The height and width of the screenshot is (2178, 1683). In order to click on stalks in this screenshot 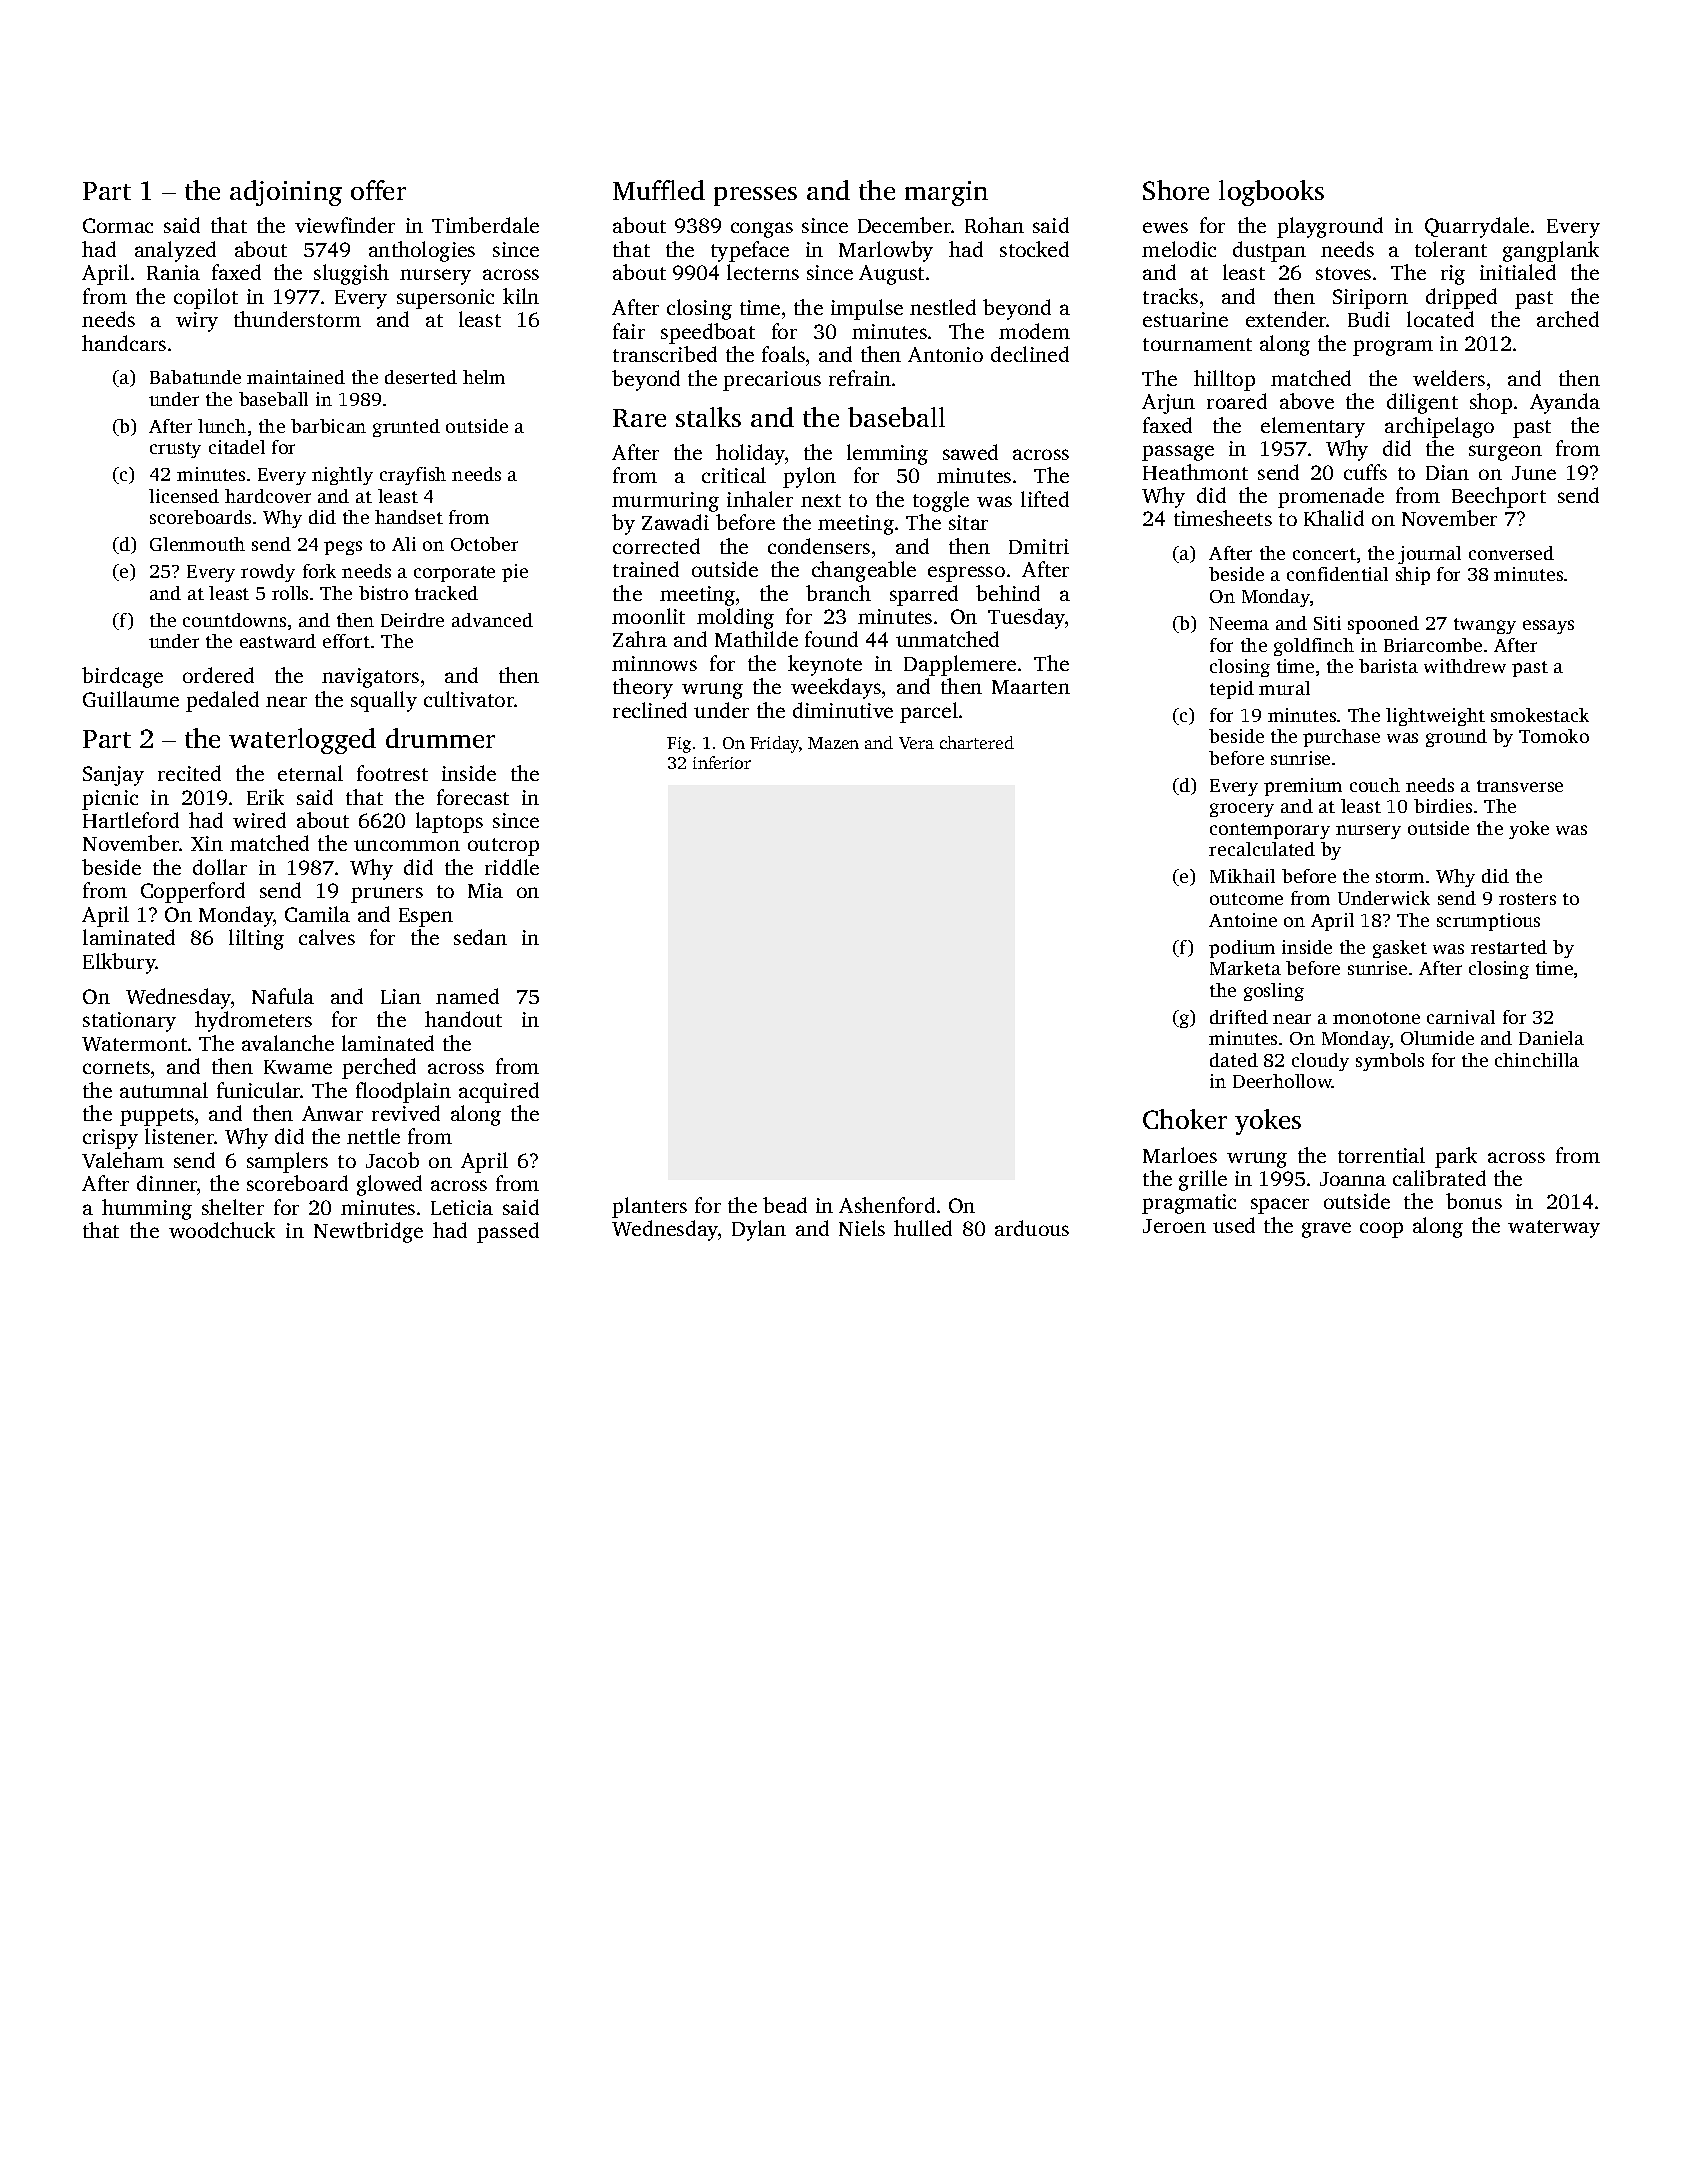, I will do `click(708, 417)`.
